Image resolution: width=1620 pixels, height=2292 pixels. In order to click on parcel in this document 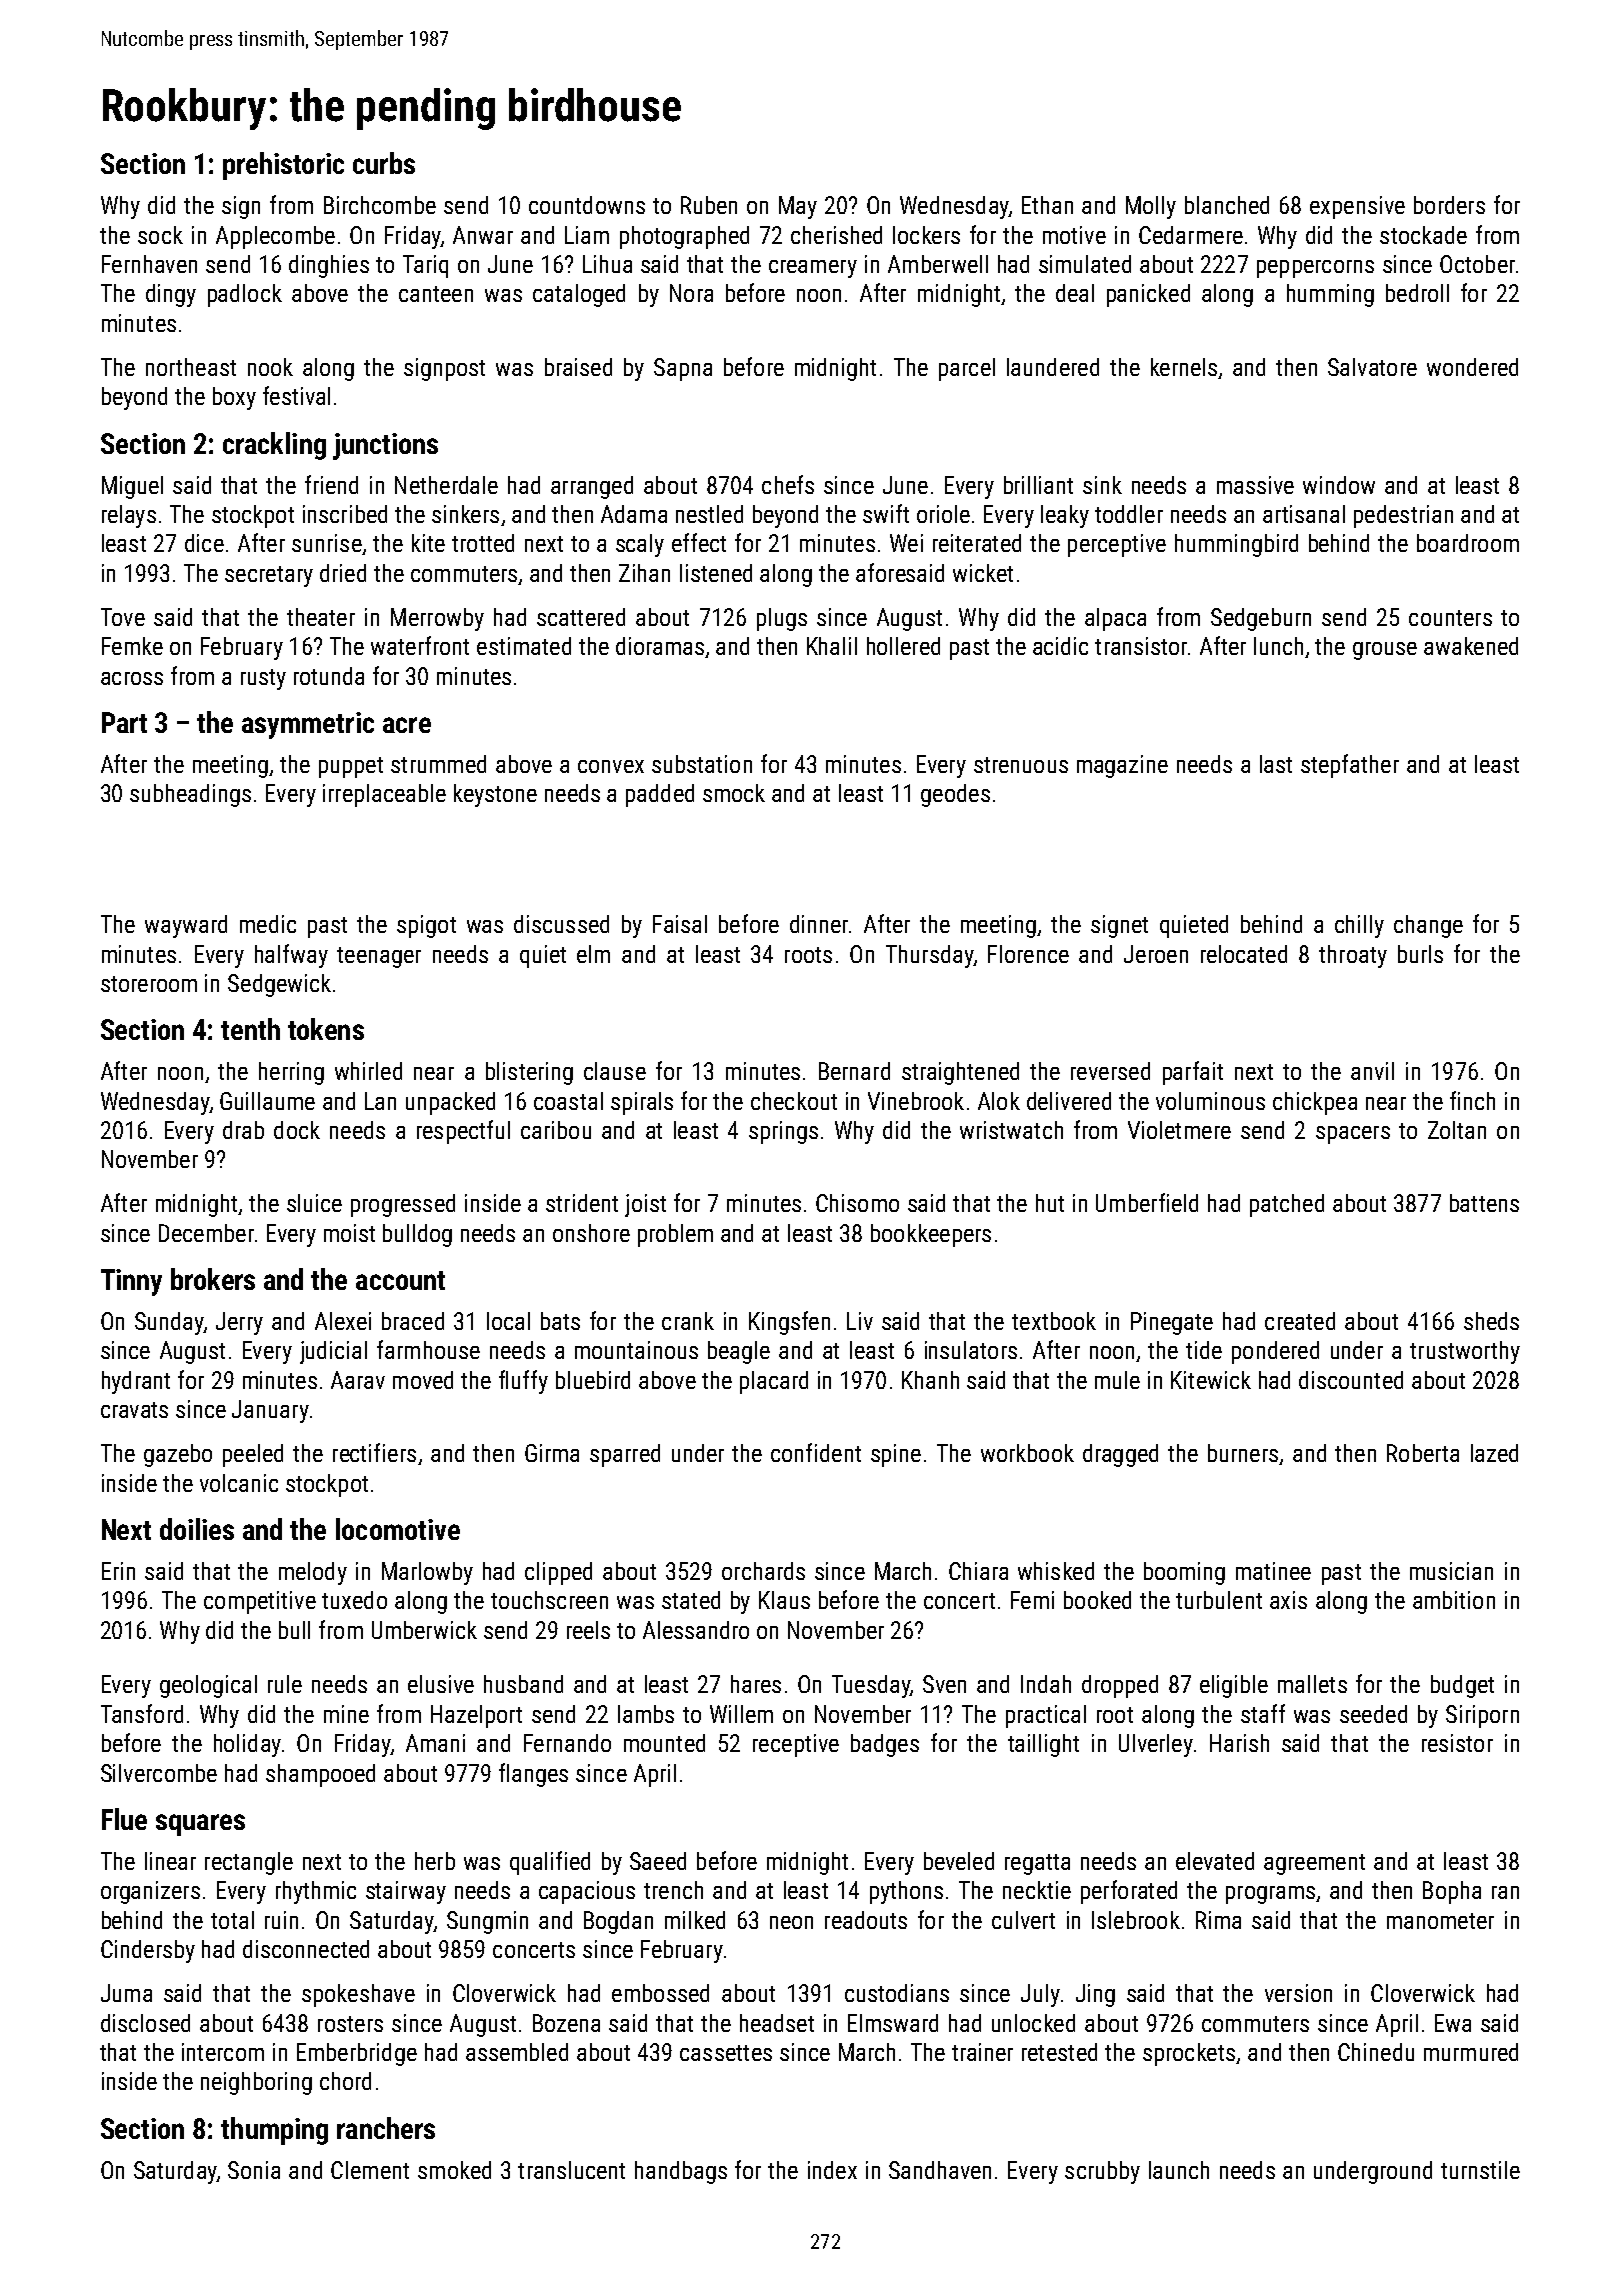, I will do `click(967, 369)`.
